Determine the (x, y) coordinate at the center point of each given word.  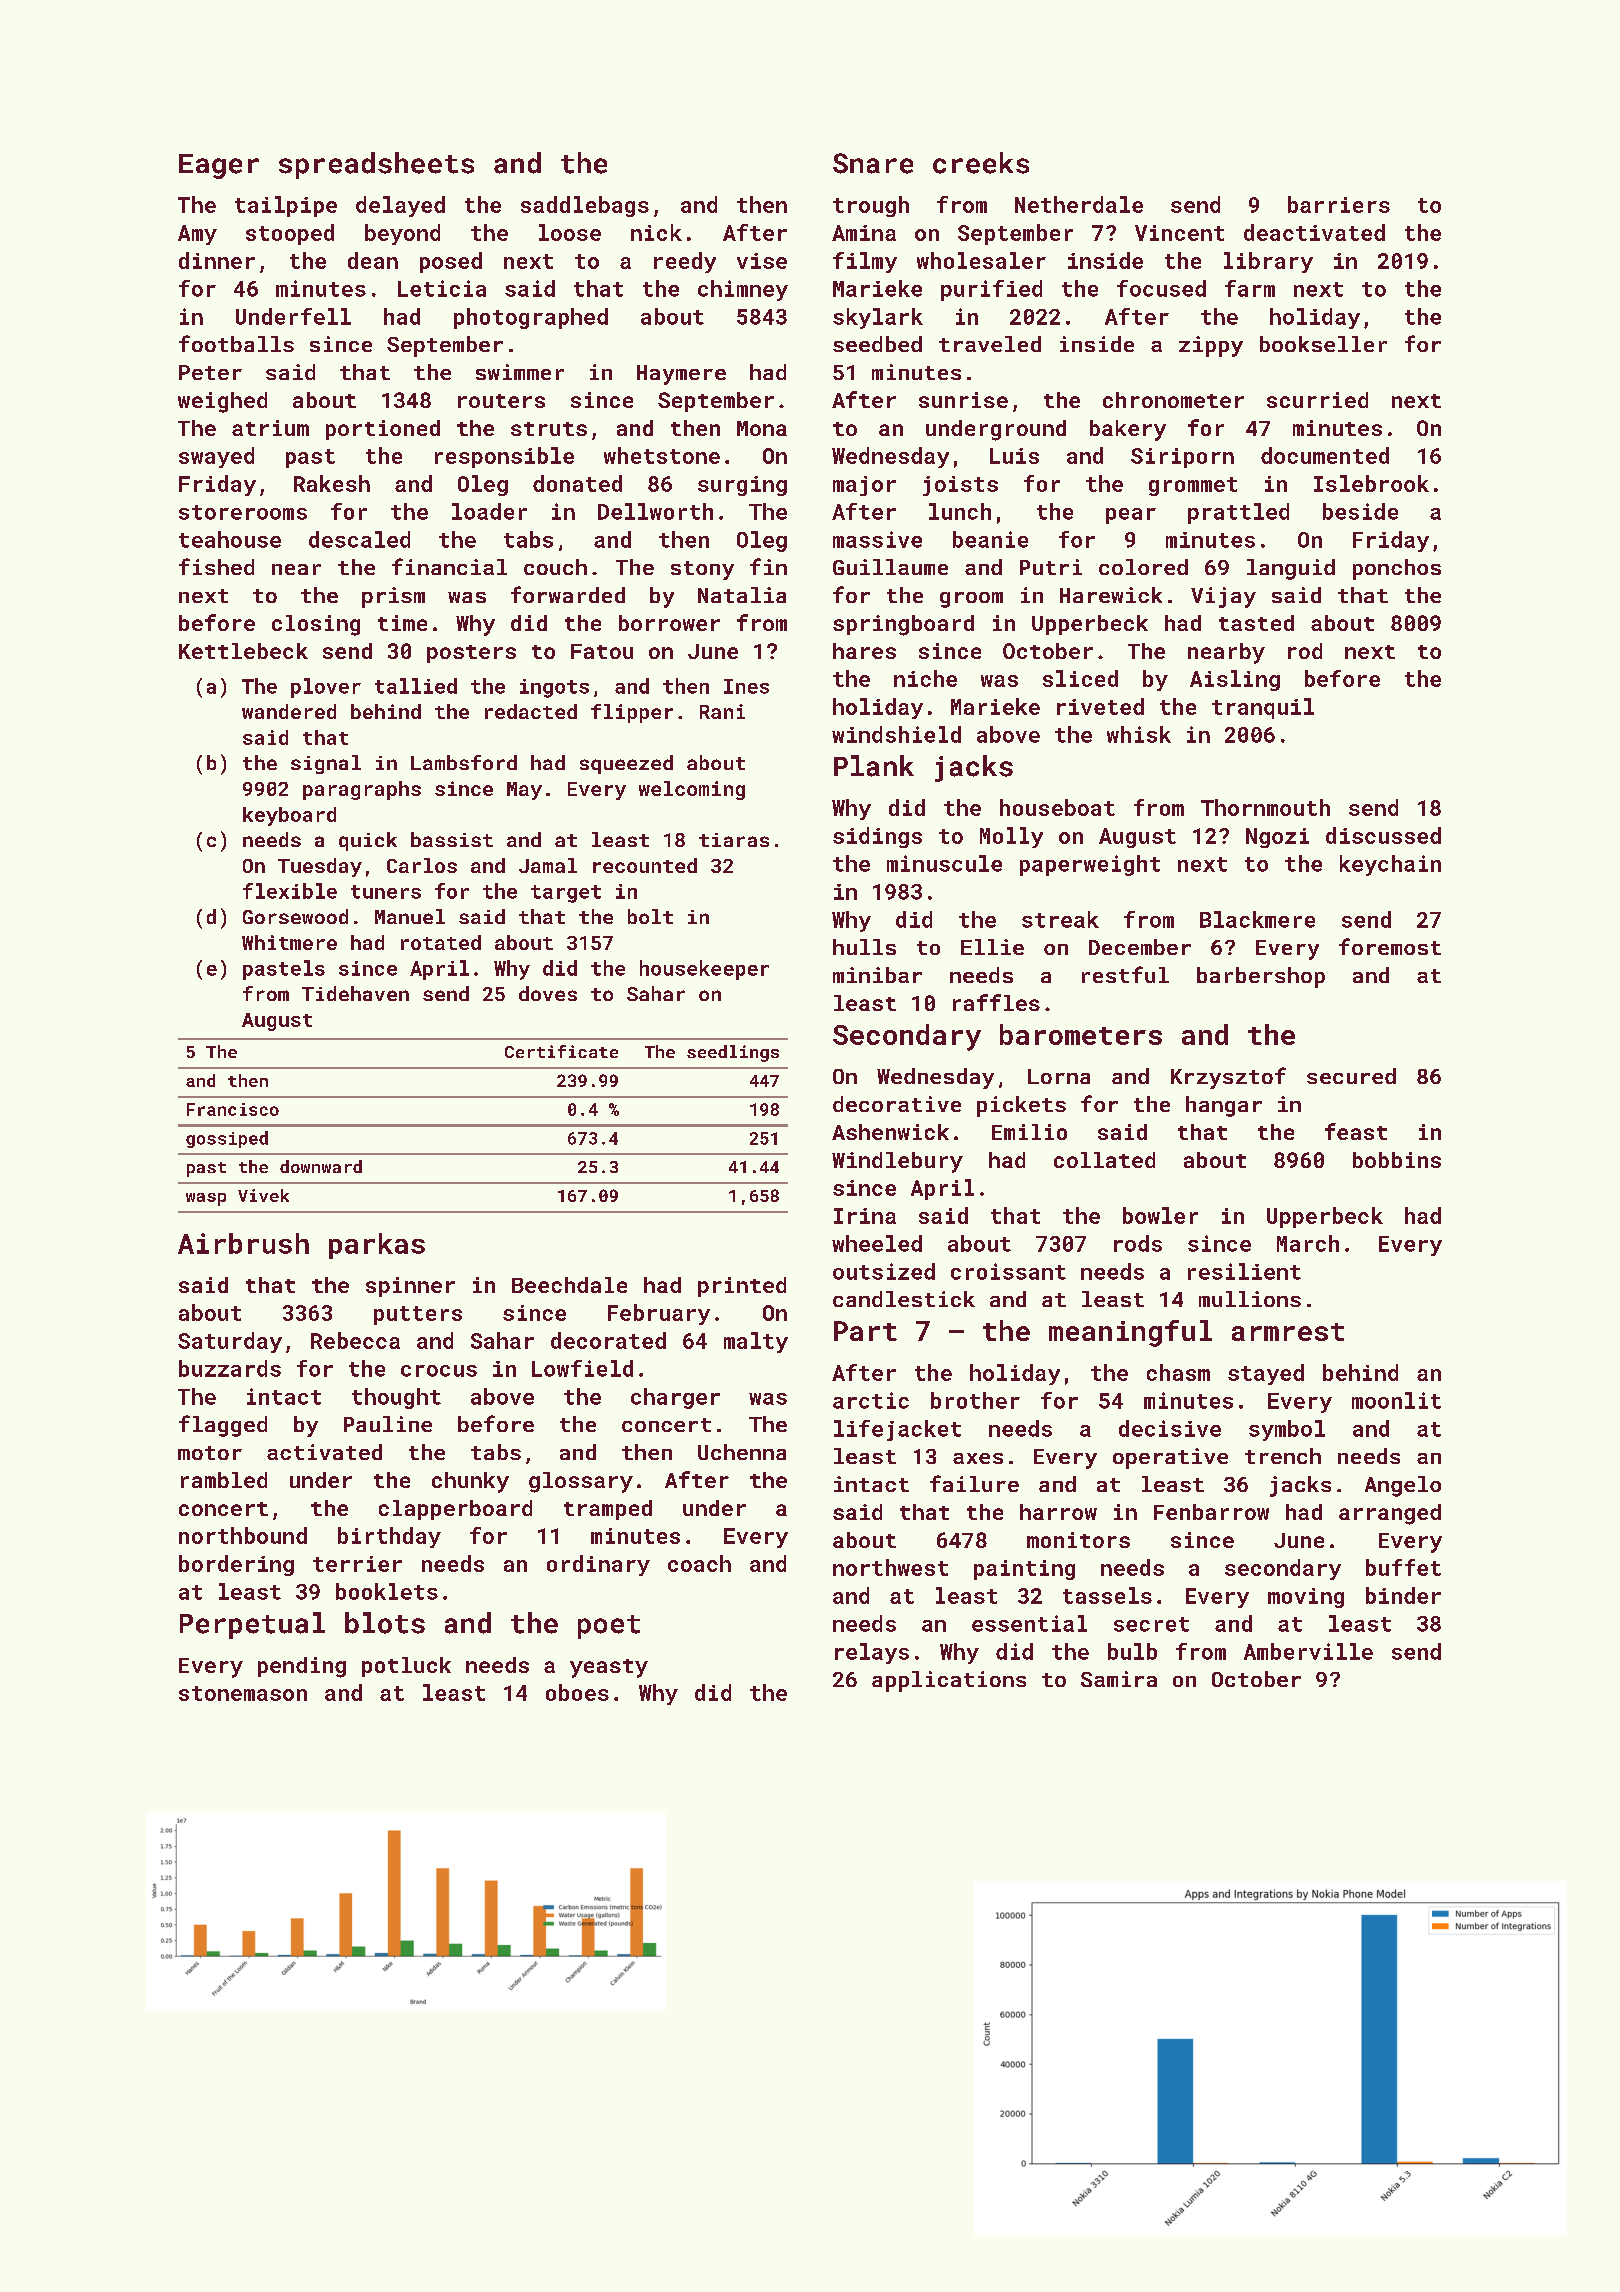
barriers (1339, 204)
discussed (1383, 835)
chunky (470, 1482)
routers (501, 401)
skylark (878, 318)
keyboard (289, 816)
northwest (890, 1567)
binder (1403, 1595)
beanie (990, 539)
